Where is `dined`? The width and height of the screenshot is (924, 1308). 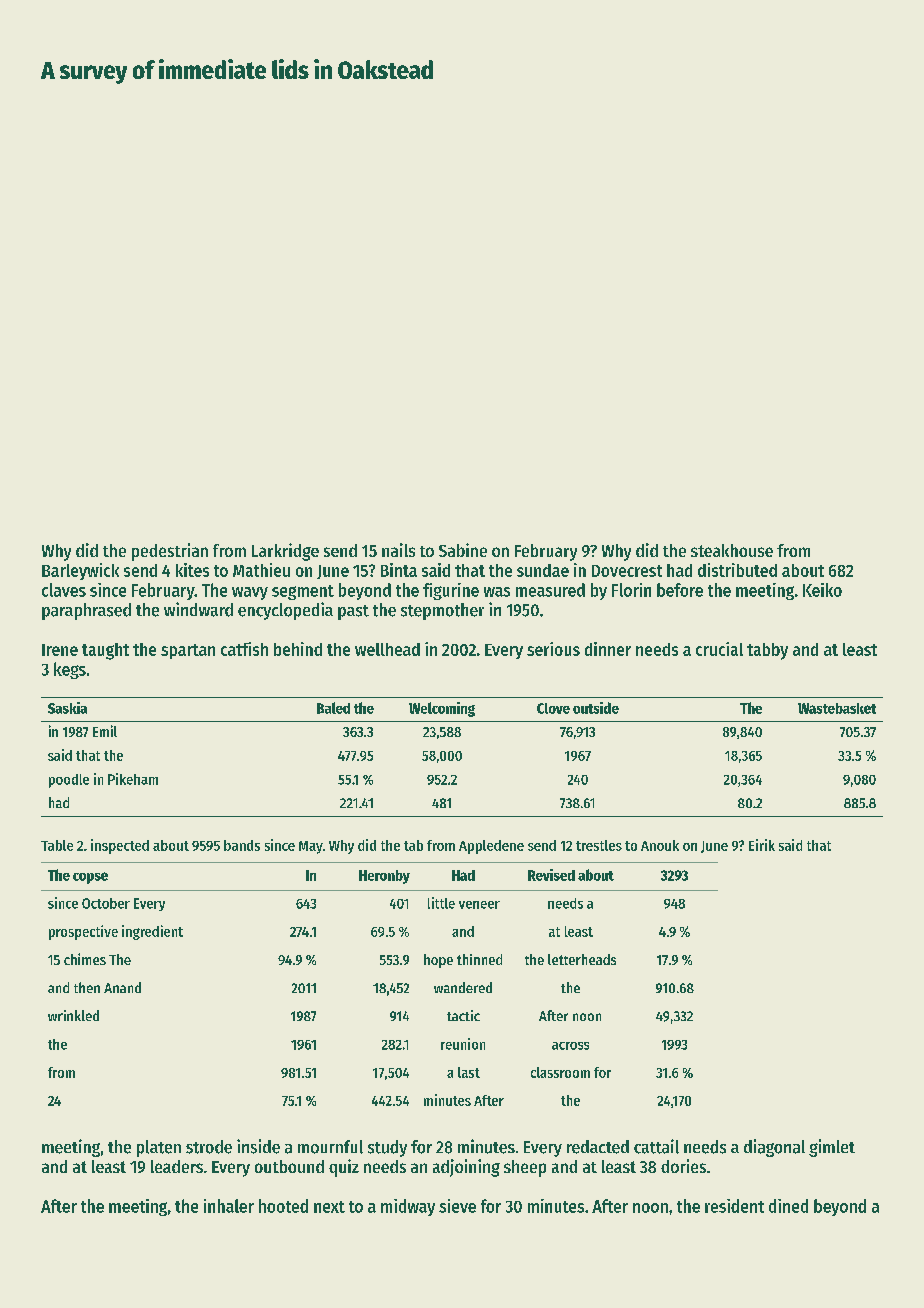 dined is located at coordinates (788, 1206).
